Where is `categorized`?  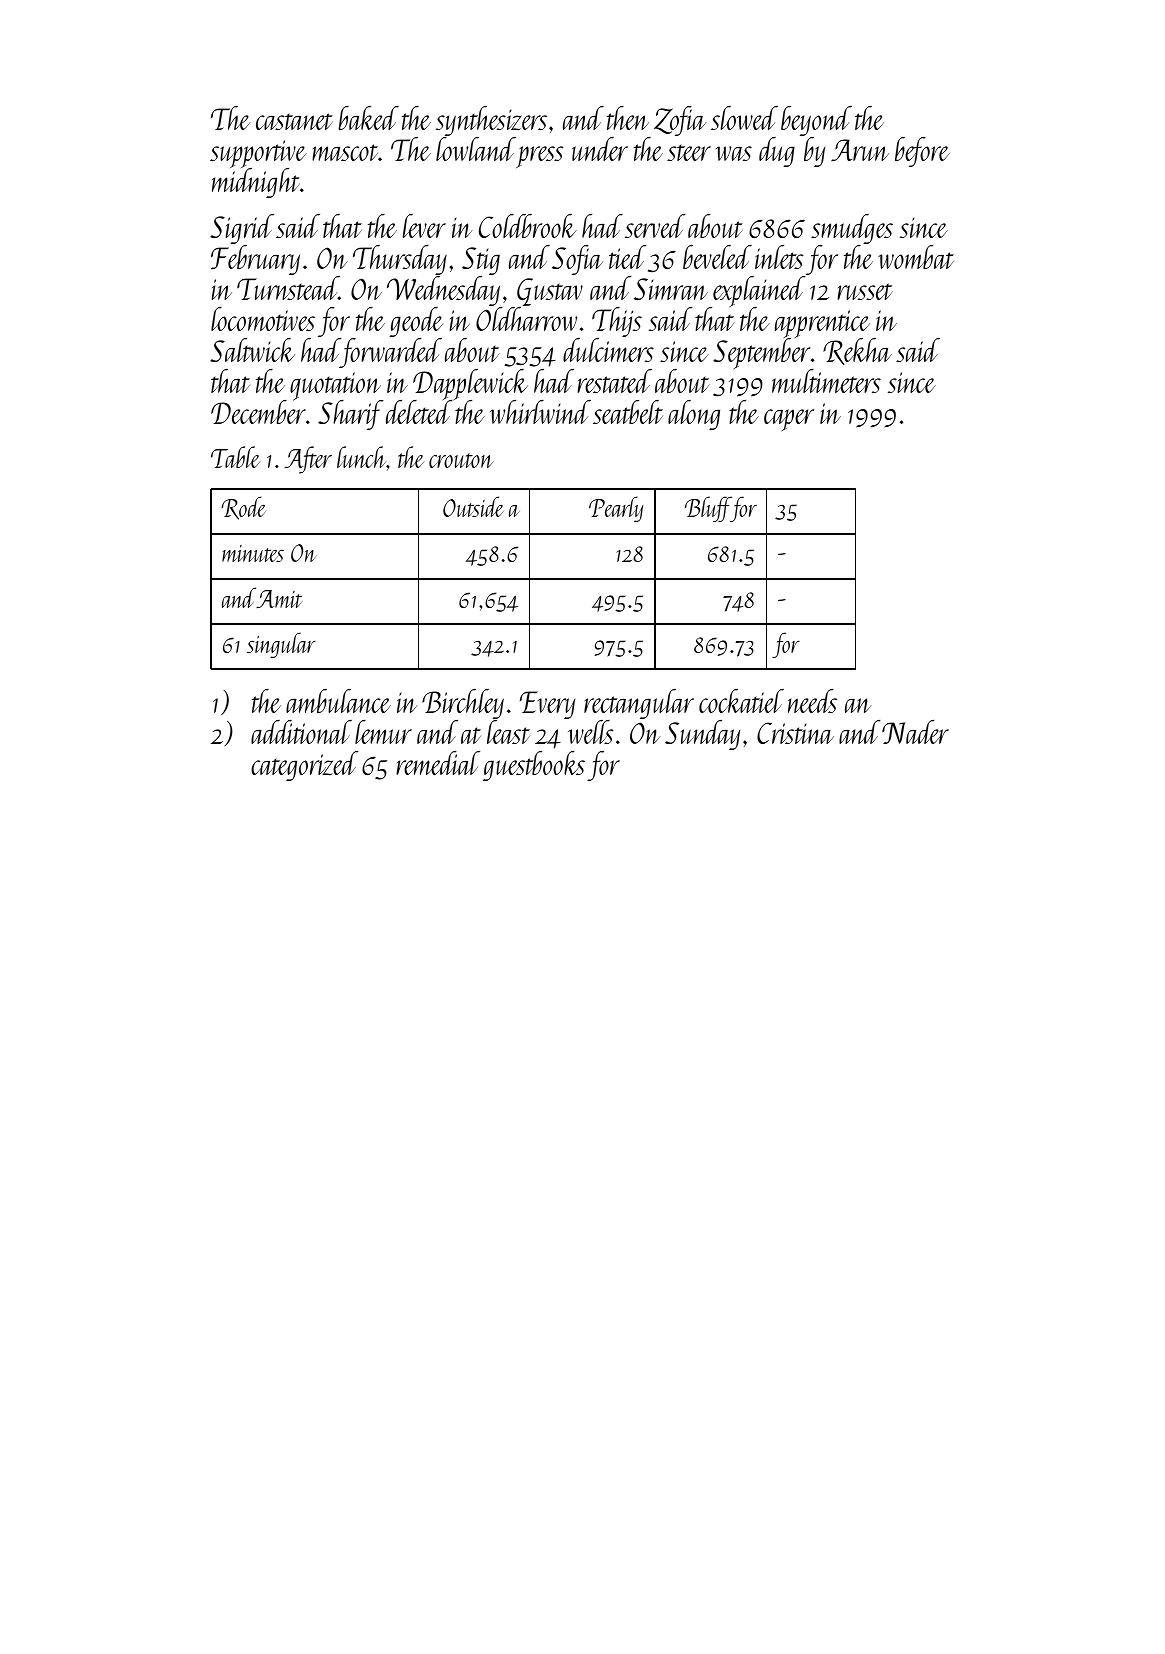
categorized is located at coordinates (304, 766).
